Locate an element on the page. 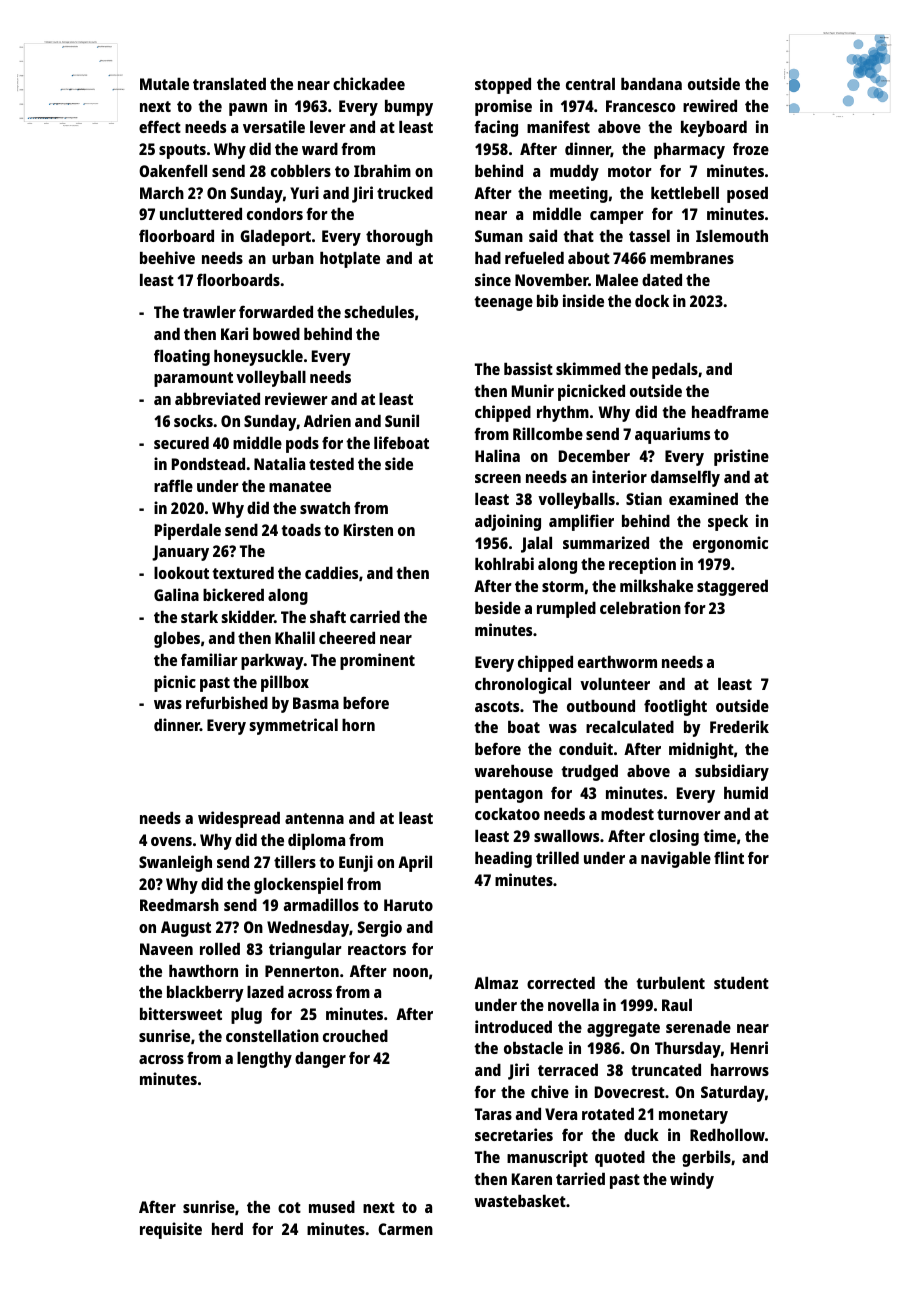  mused is located at coordinates (332, 1207).
